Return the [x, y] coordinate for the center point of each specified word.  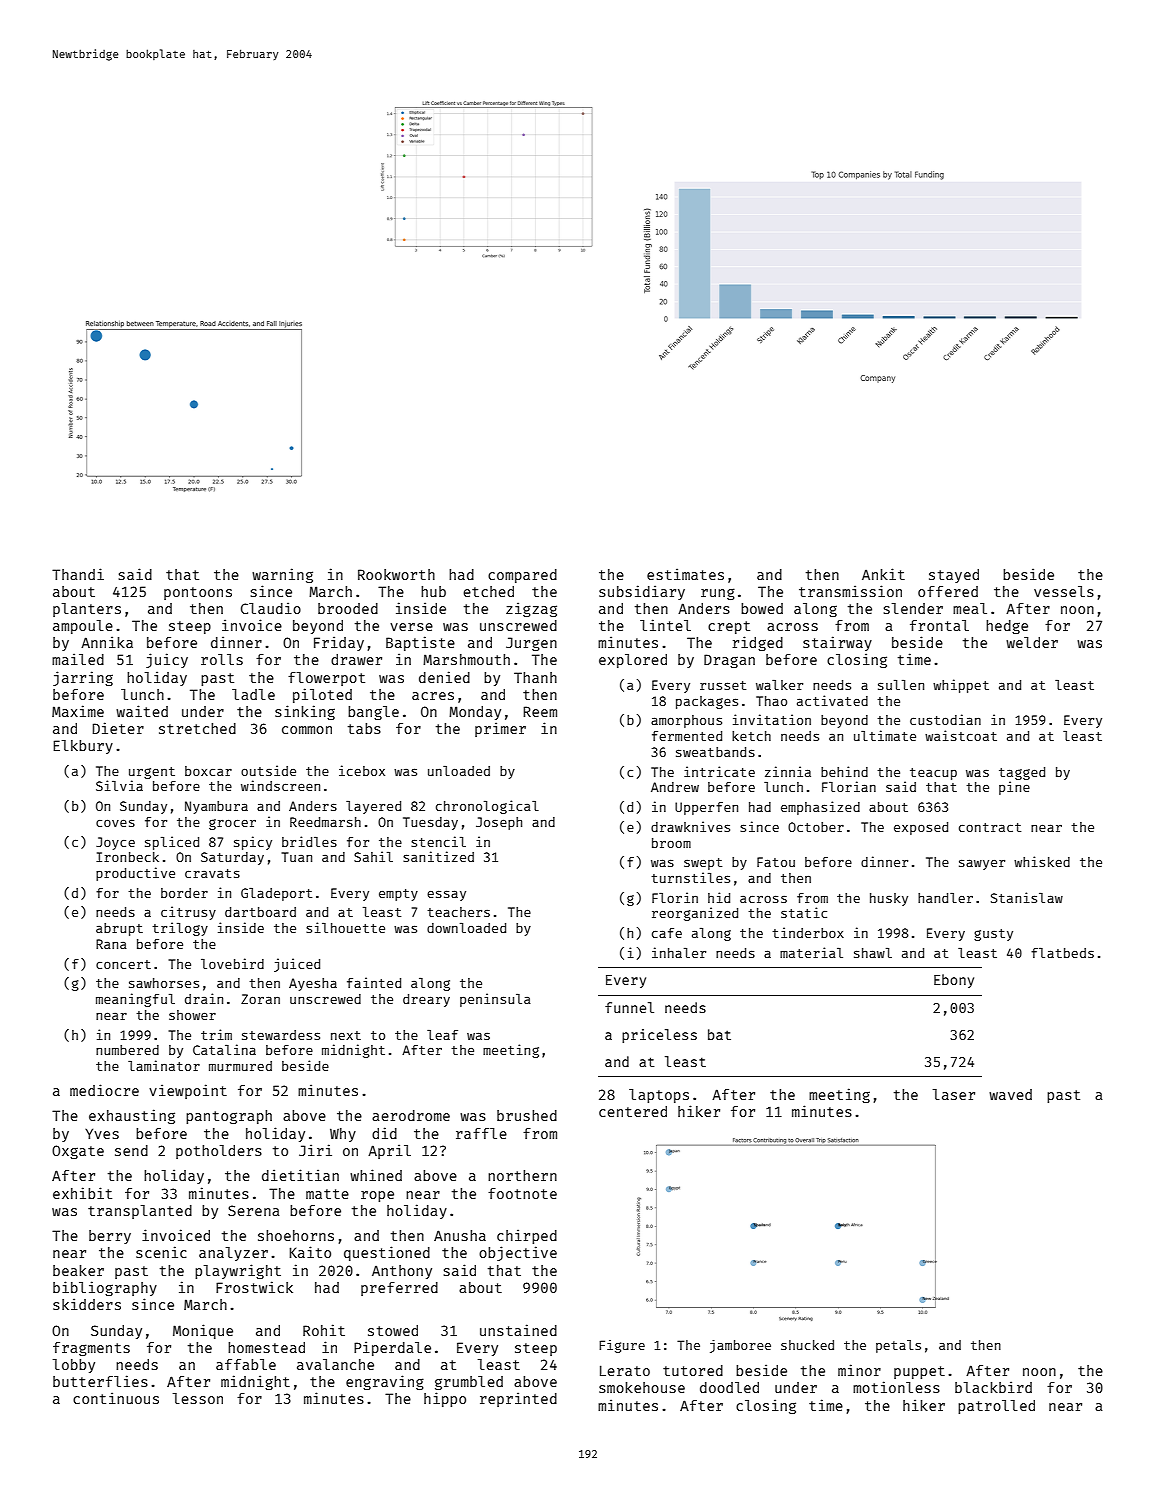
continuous [116, 1398]
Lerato [625, 1370]
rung [718, 594]
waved [1010, 1094]
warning [282, 575]
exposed [921, 828]
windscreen [280, 785]
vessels [1064, 591]
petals [898, 1346]
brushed [527, 1115]
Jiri [315, 1150]
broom [671, 843]
